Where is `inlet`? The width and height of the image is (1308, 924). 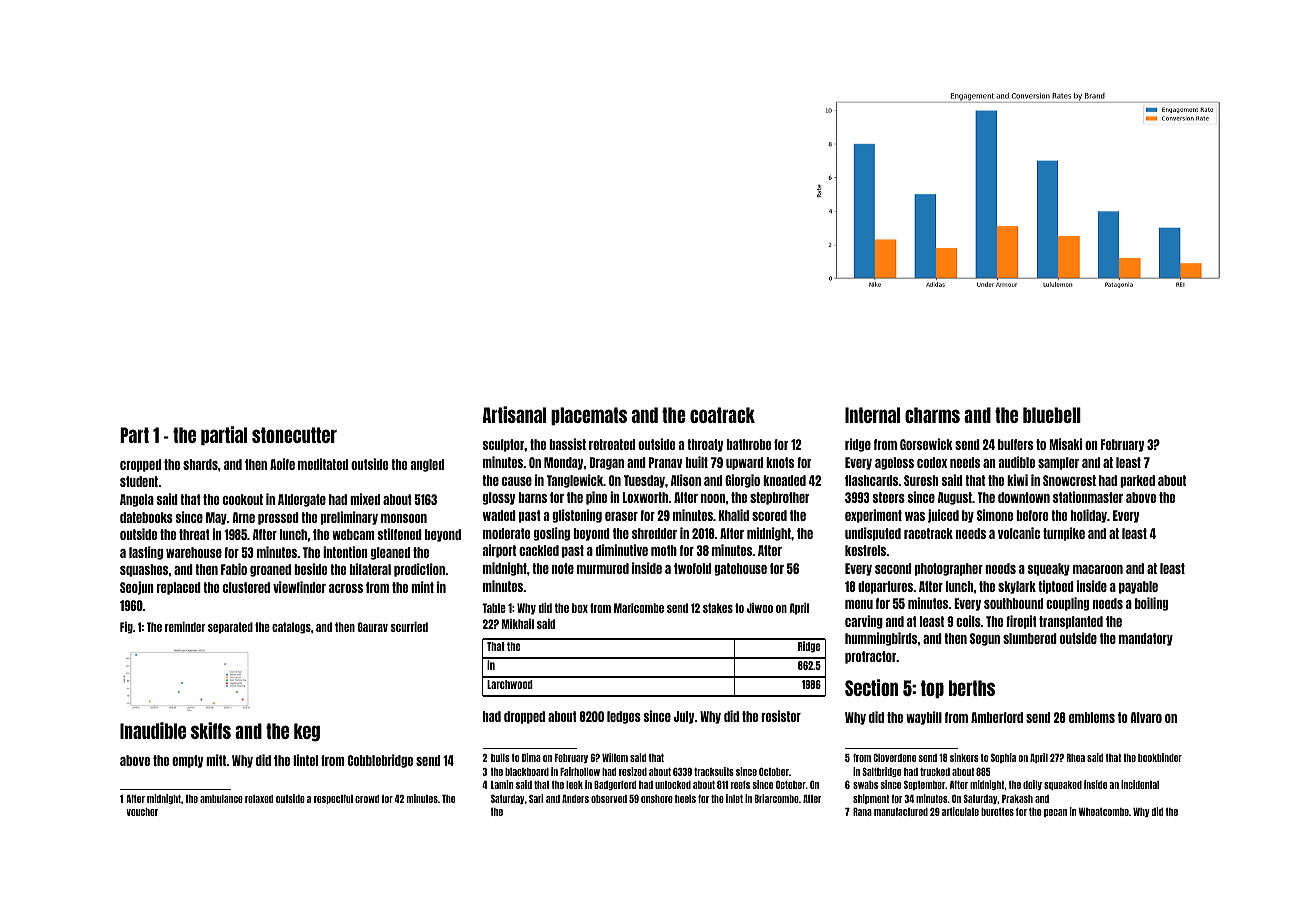
inlet is located at coordinates (734, 798).
